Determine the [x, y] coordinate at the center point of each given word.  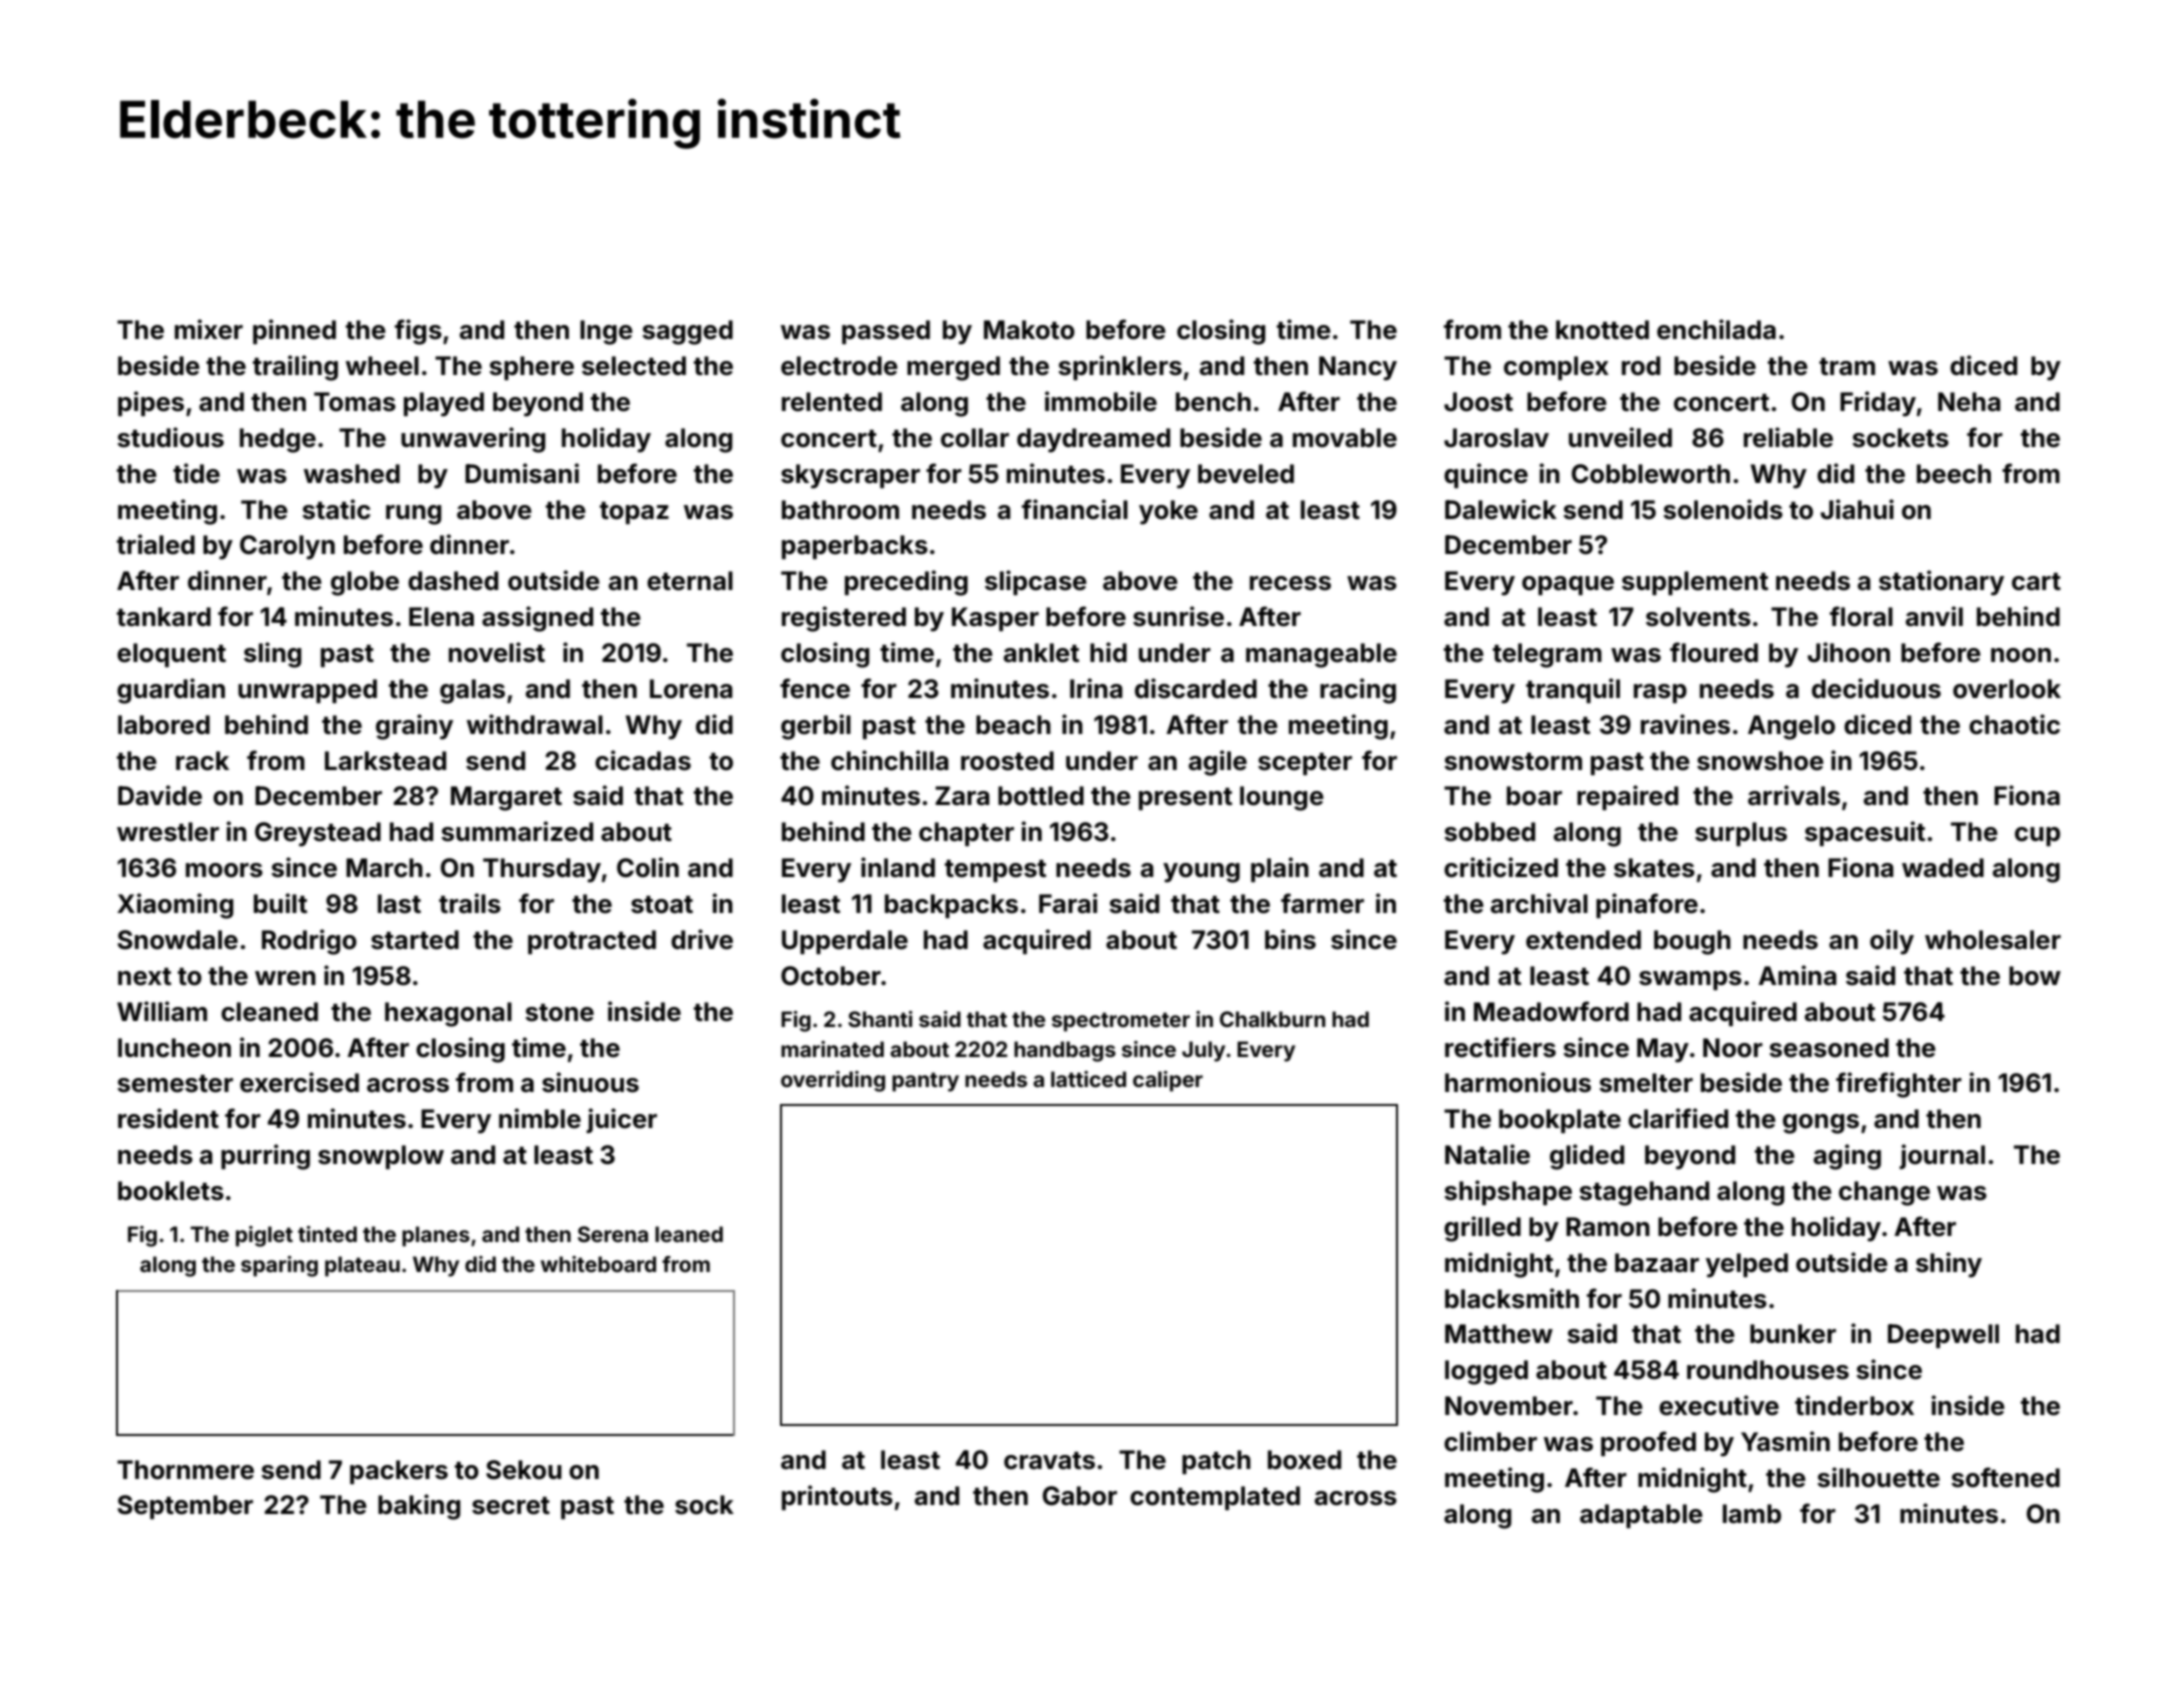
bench [1213, 402]
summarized [517, 831]
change [1884, 1193]
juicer [621, 1120]
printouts [837, 1497]
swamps [1690, 980]
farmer [1322, 903]
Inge [606, 332]
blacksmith [1512, 1298]
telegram [1547, 655]
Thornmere [185, 1470]
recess [1290, 583]
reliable [1788, 437]
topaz [634, 513]
